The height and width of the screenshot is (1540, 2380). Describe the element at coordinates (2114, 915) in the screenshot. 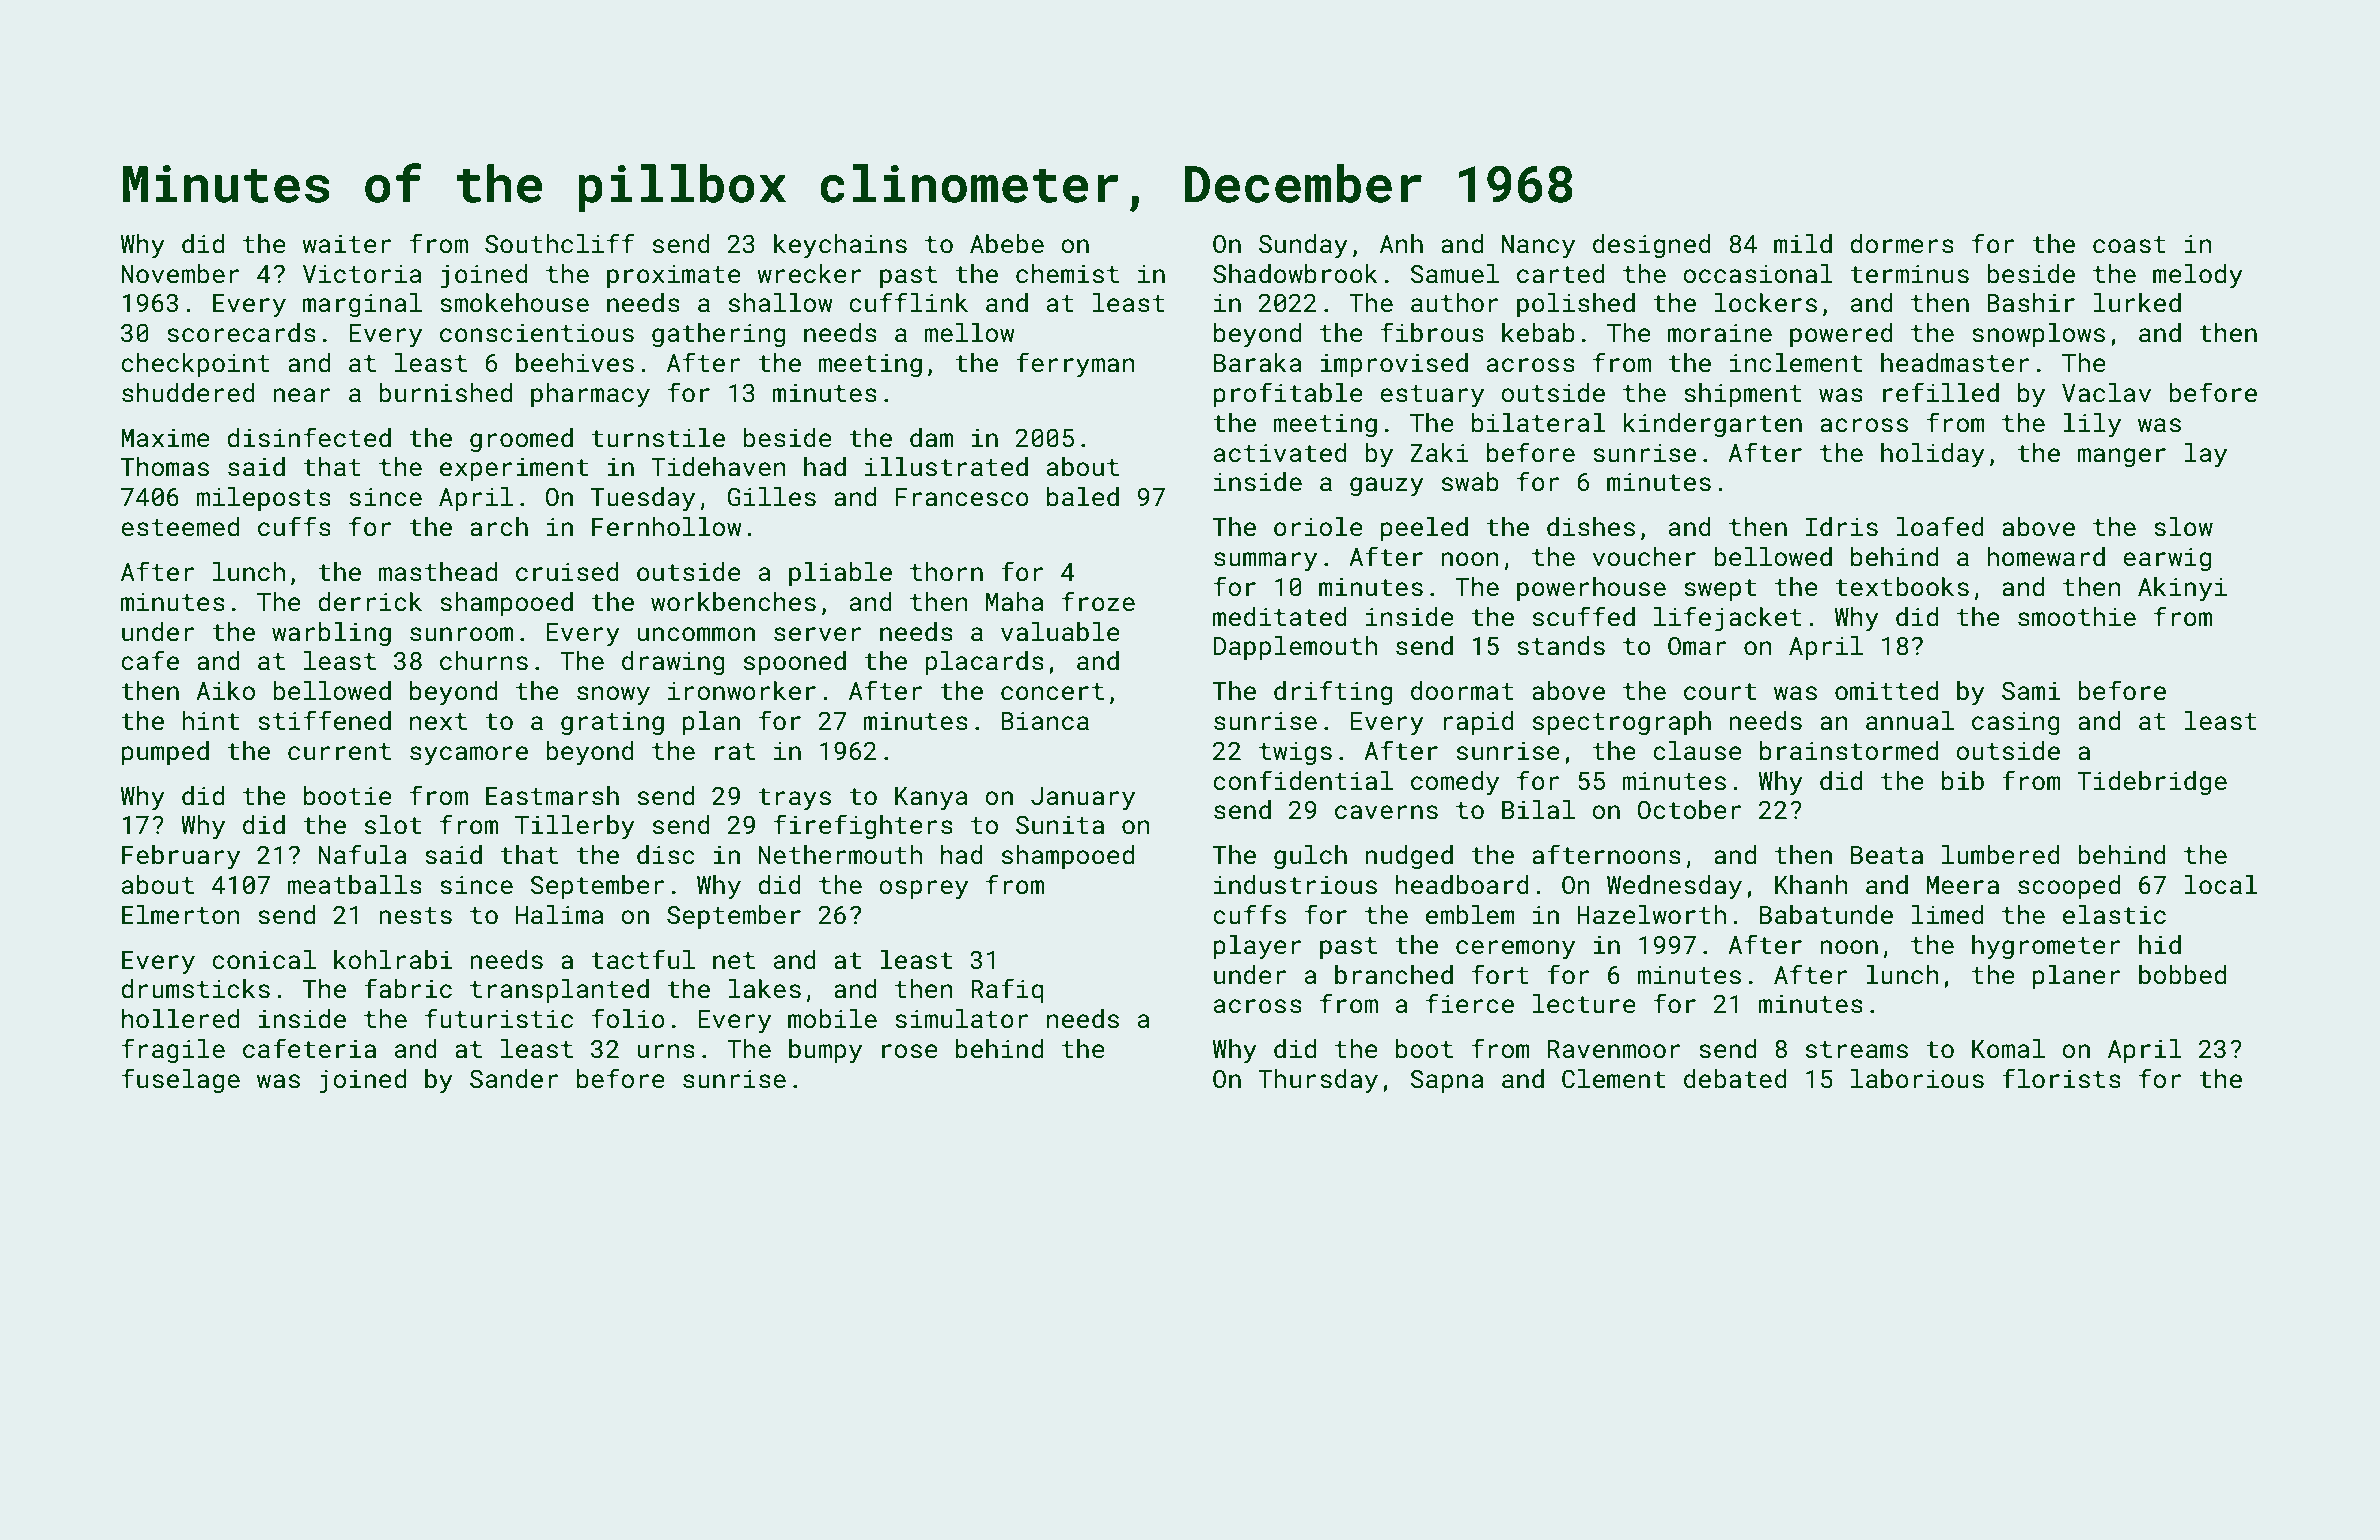

I see `elastic` at that location.
